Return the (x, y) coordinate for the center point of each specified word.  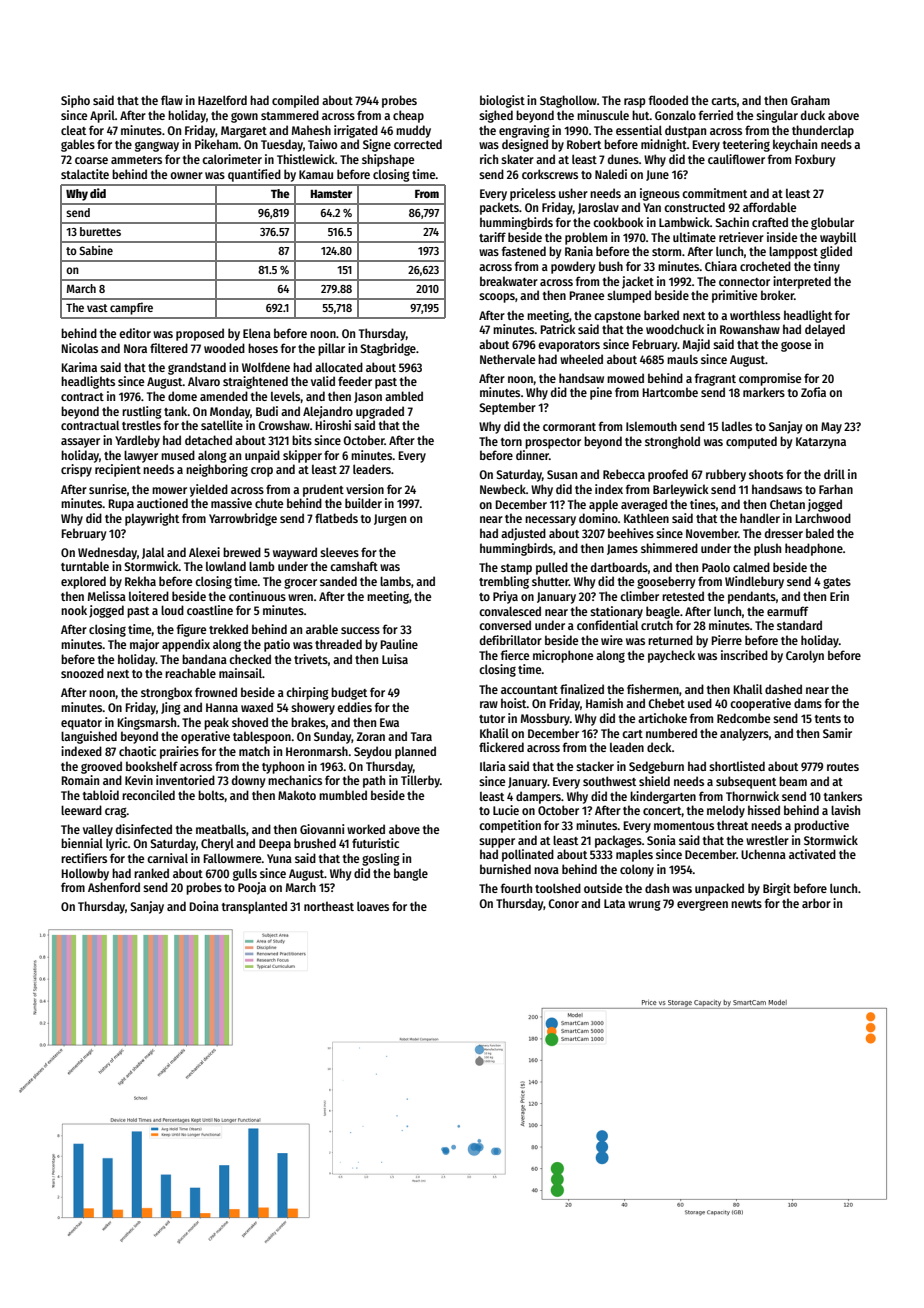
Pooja (252, 888)
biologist (502, 101)
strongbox (166, 693)
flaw (172, 100)
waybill (838, 238)
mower (169, 490)
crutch (657, 625)
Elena (257, 333)
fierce (515, 655)
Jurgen (390, 520)
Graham (810, 100)
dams (808, 703)
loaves (373, 906)
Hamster (331, 194)
